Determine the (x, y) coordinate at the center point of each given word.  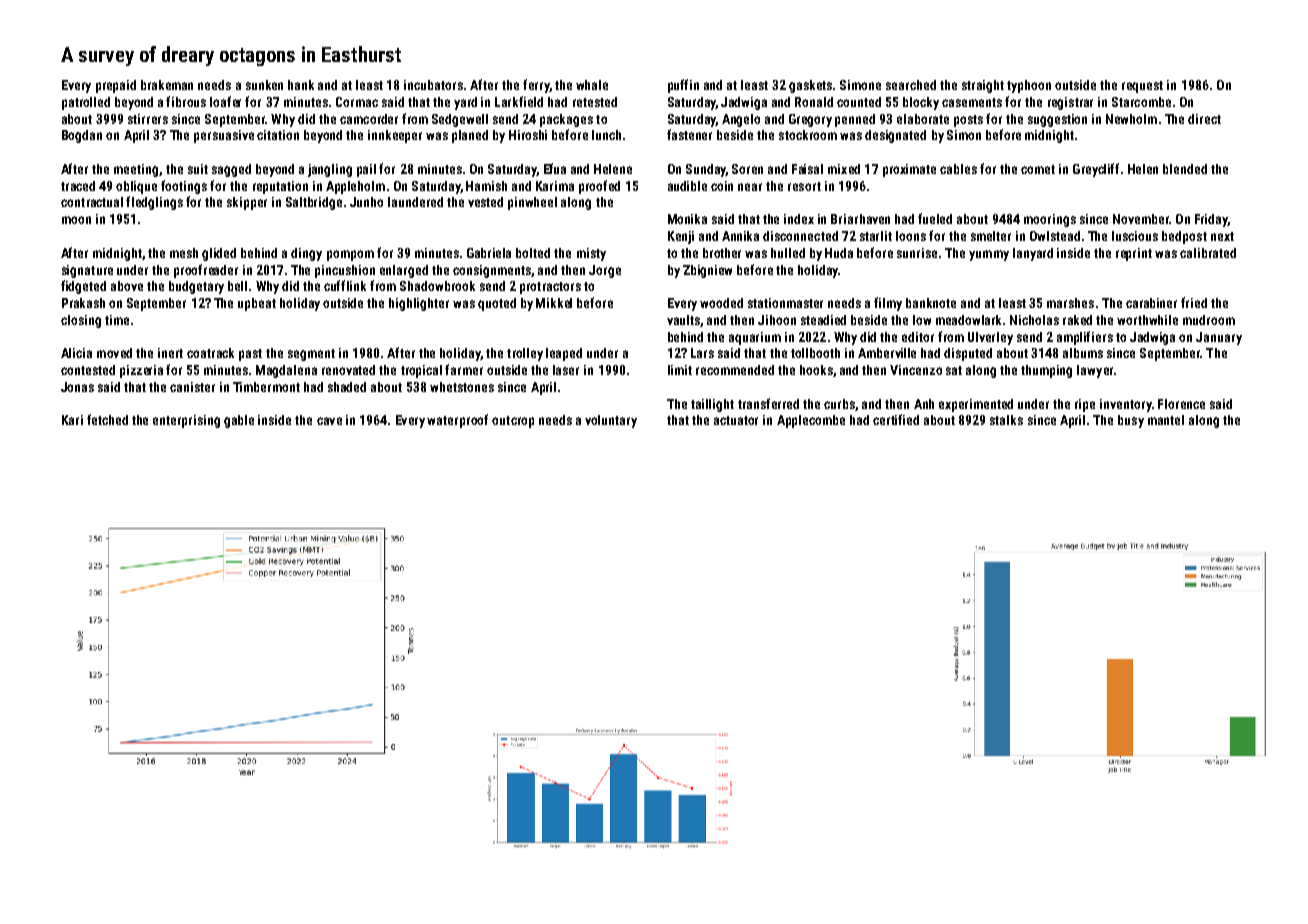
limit (680, 370)
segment (311, 355)
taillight (712, 405)
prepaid (116, 86)
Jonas (77, 387)
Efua (555, 168)
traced (78, 186)
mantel (1166, 420)
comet (1038, 169)
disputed (968, 354)
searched (911, 85)
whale (592, 85)
